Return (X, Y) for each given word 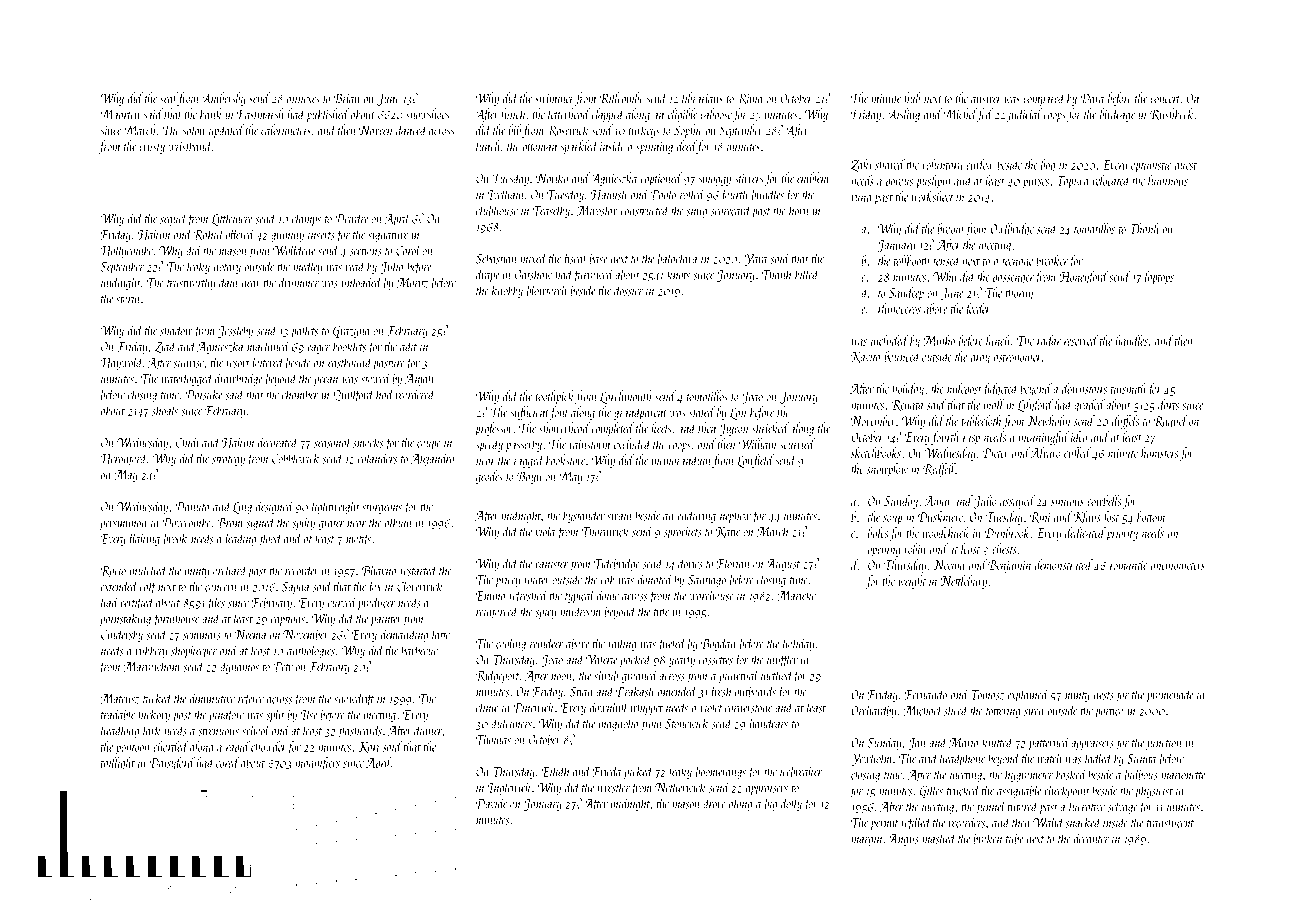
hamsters (1159, 452)
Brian (347, 98)
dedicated (1085, 532)
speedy (489, 445)
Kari (369, 747)
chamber (300, 394)
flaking (143, 539)
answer (986, 100)
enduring (696, 516)
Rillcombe (622, 98)
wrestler (614, 787)
